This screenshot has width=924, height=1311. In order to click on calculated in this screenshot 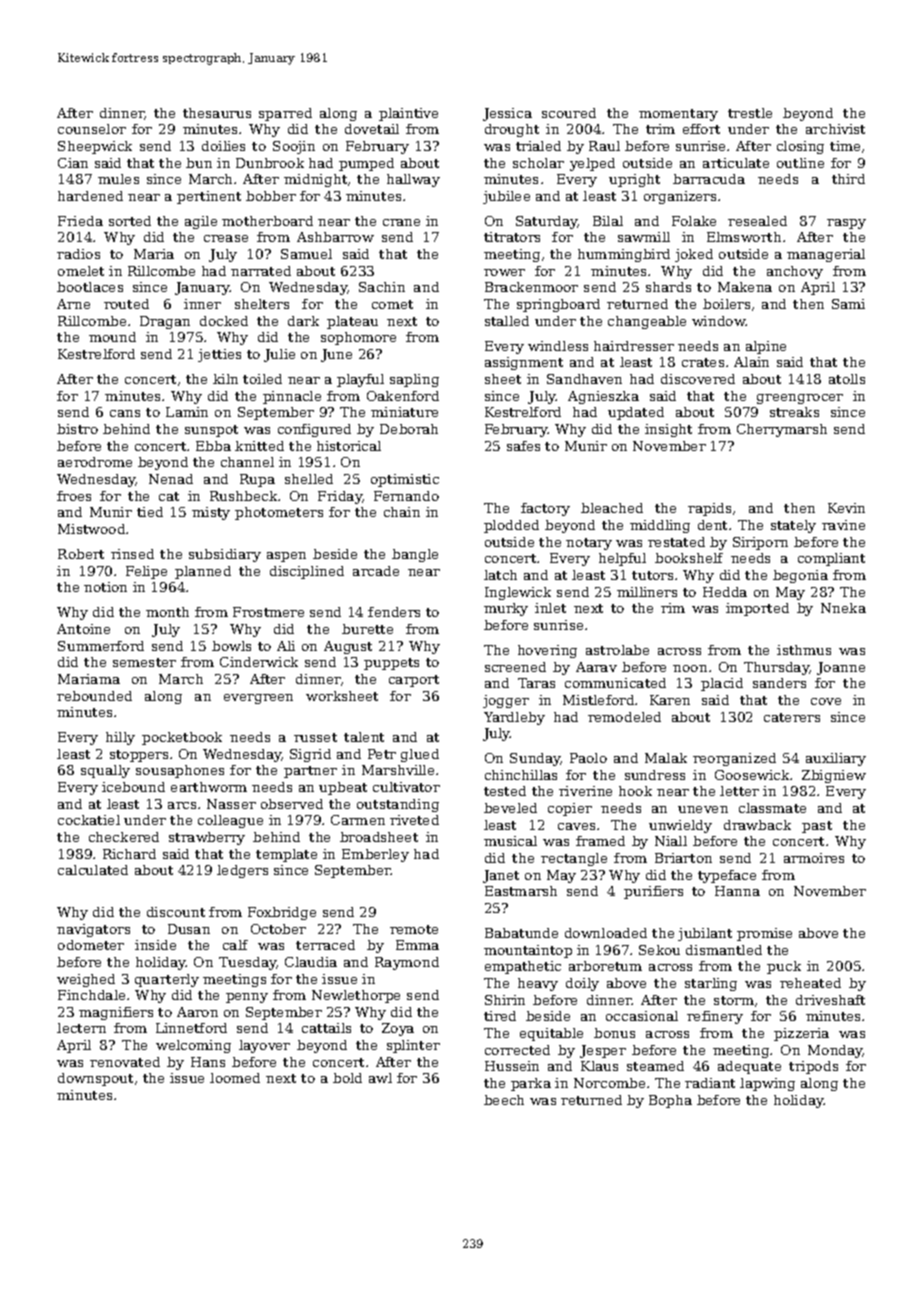, I will do `click(93, 870)`.
